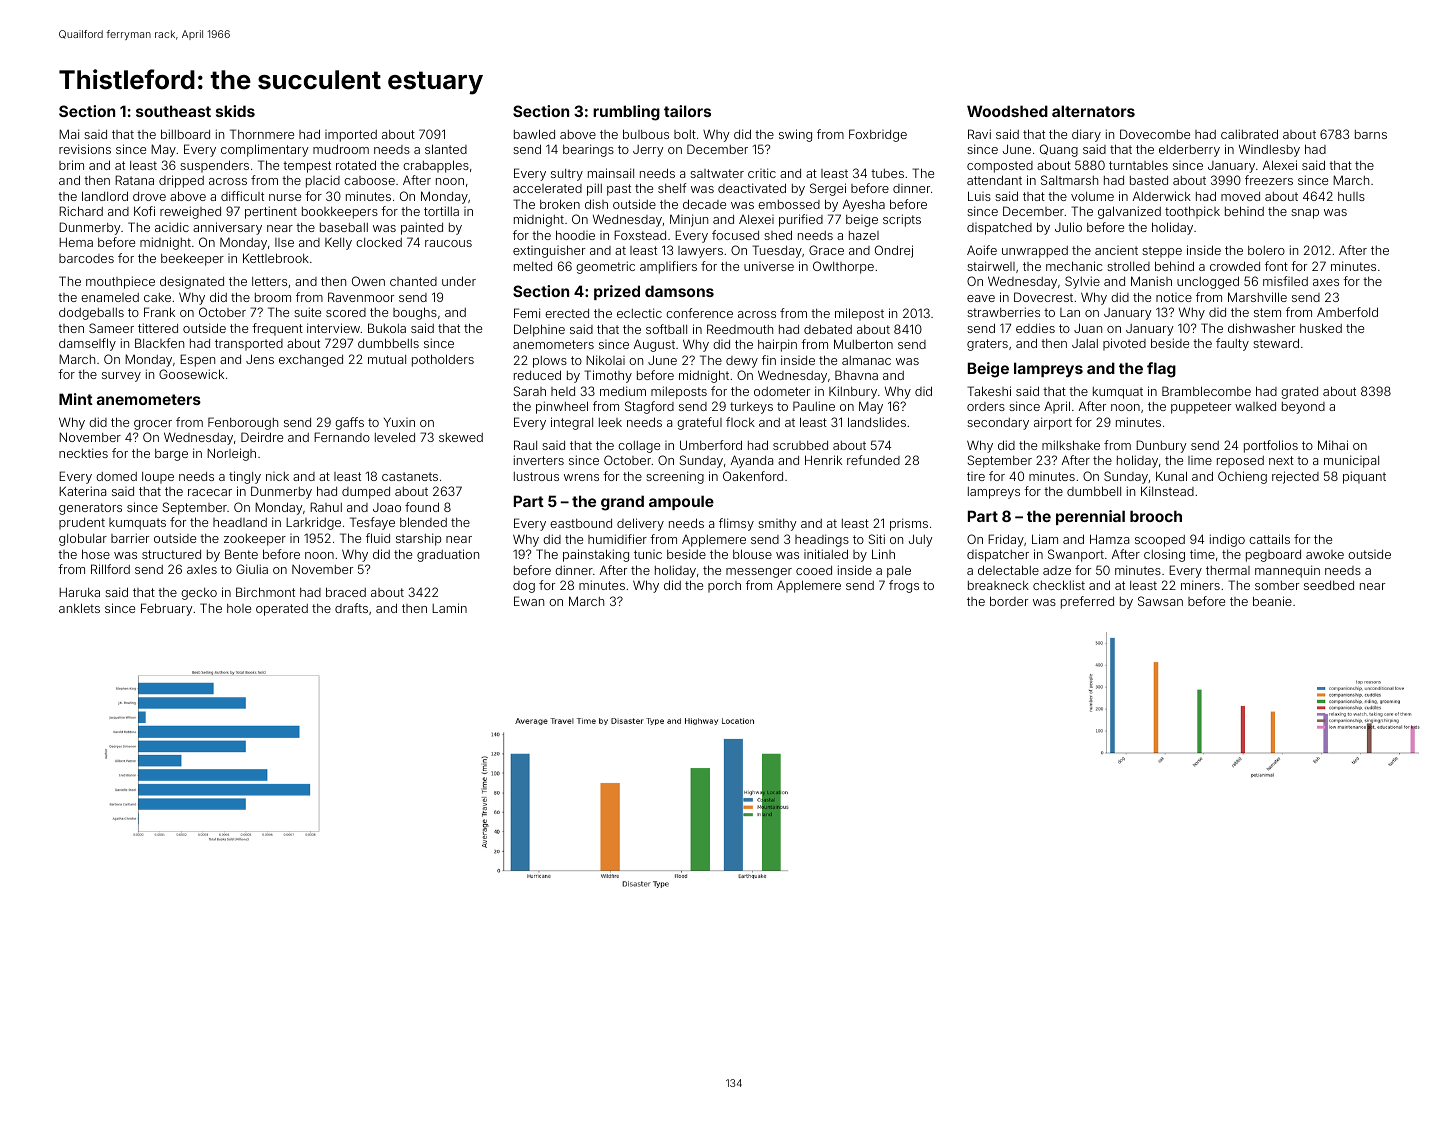 This screenshot has width=1451, height=1121. What do you see at coordinates (372, 523) in the screenshot?
I see `Tesfaye` at bounding box center [372, 523].
